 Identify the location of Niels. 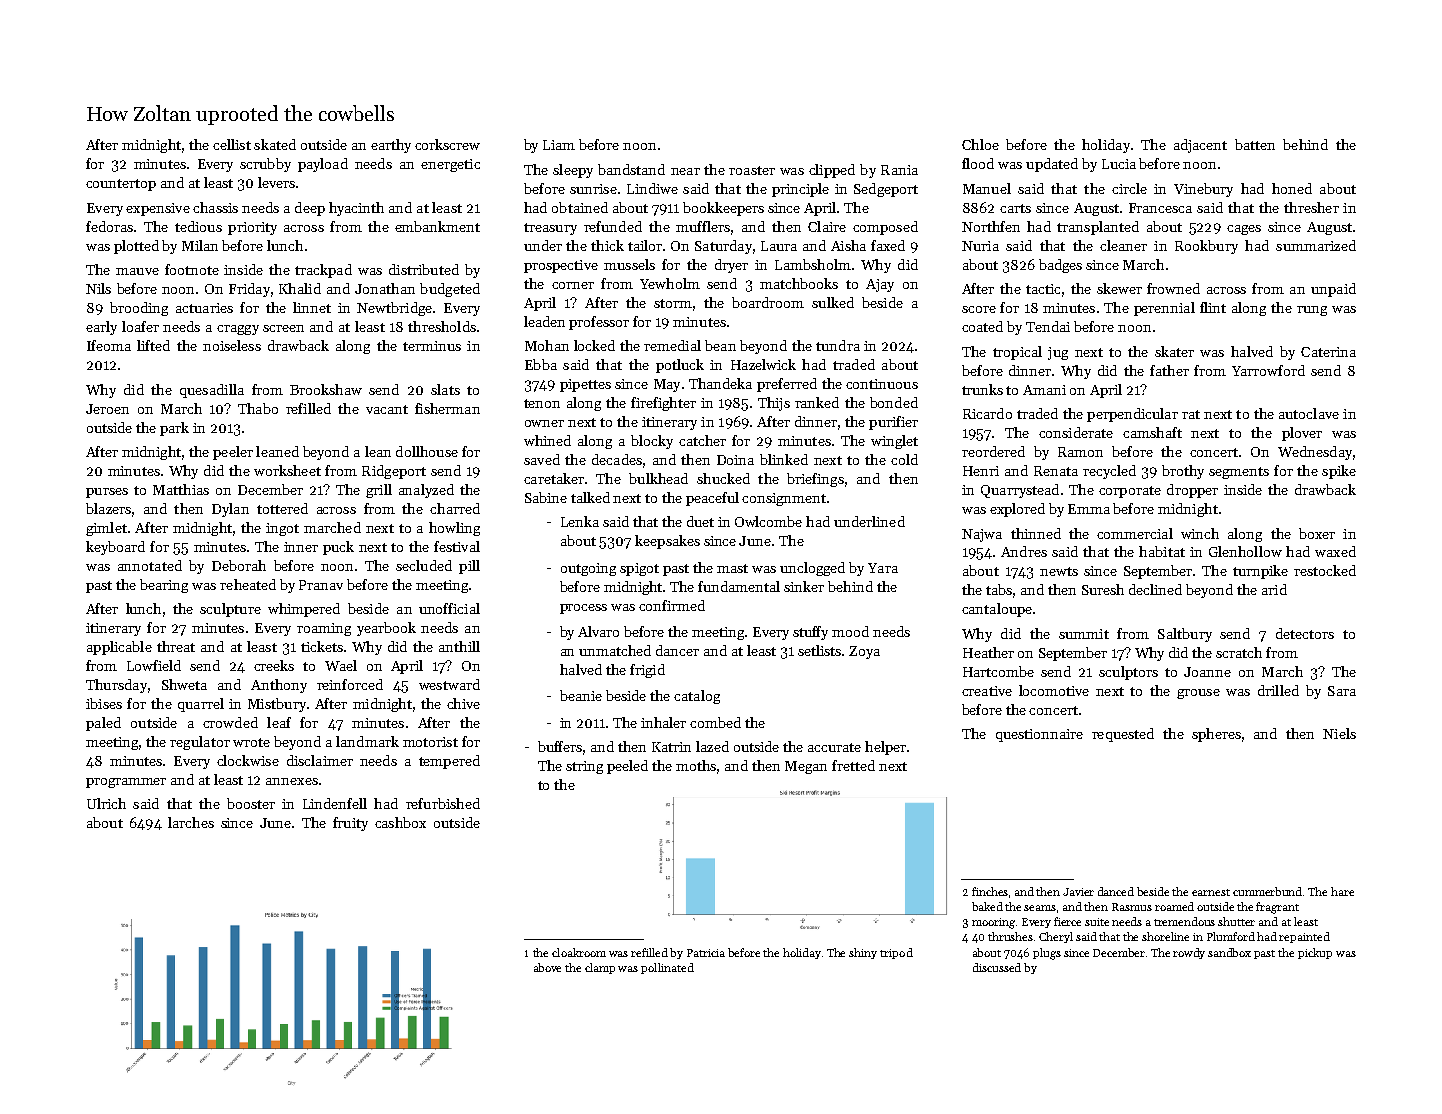
(1339, 733).
